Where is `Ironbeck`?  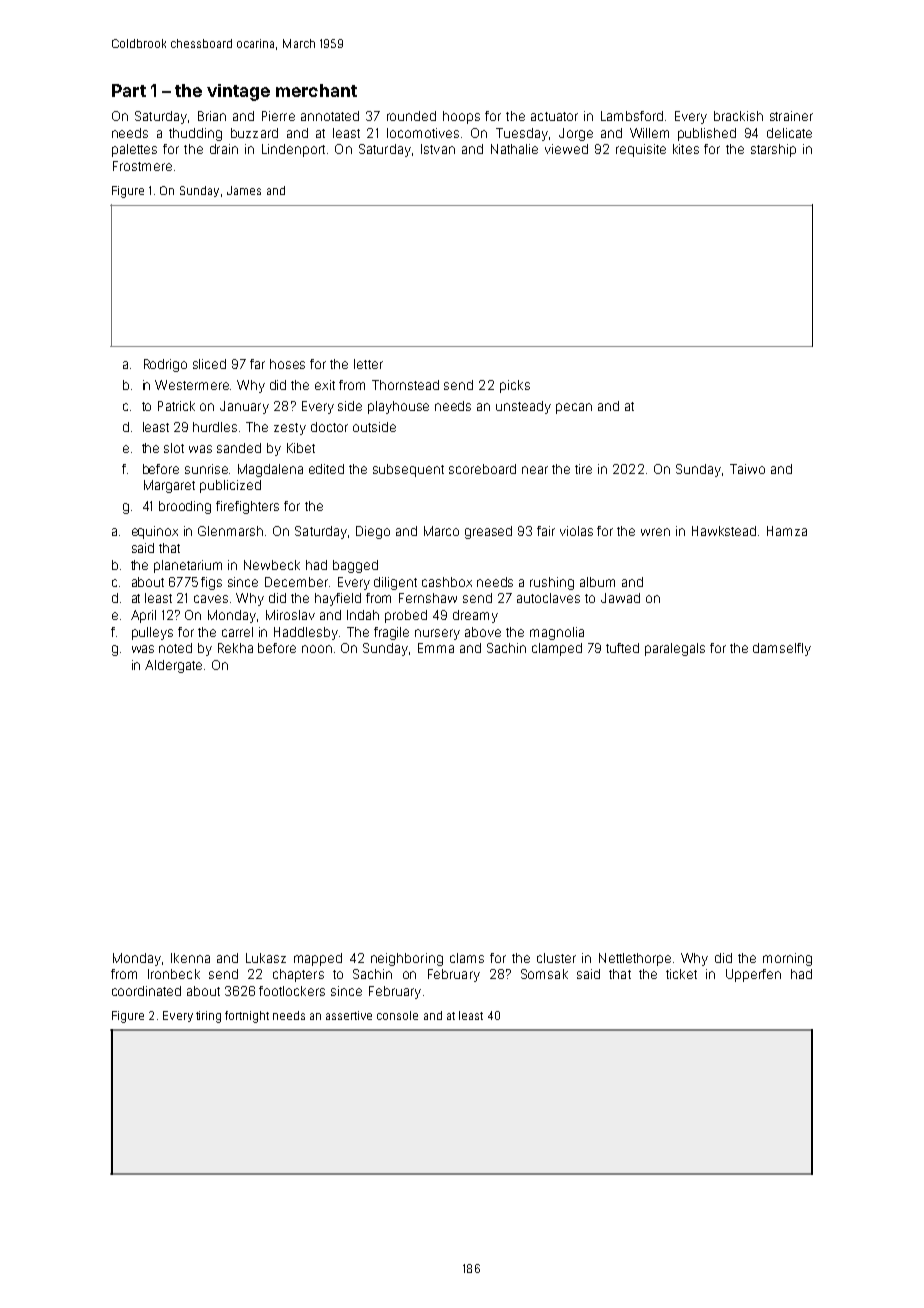
Ironbeck is located at coordinates (174, 974).
